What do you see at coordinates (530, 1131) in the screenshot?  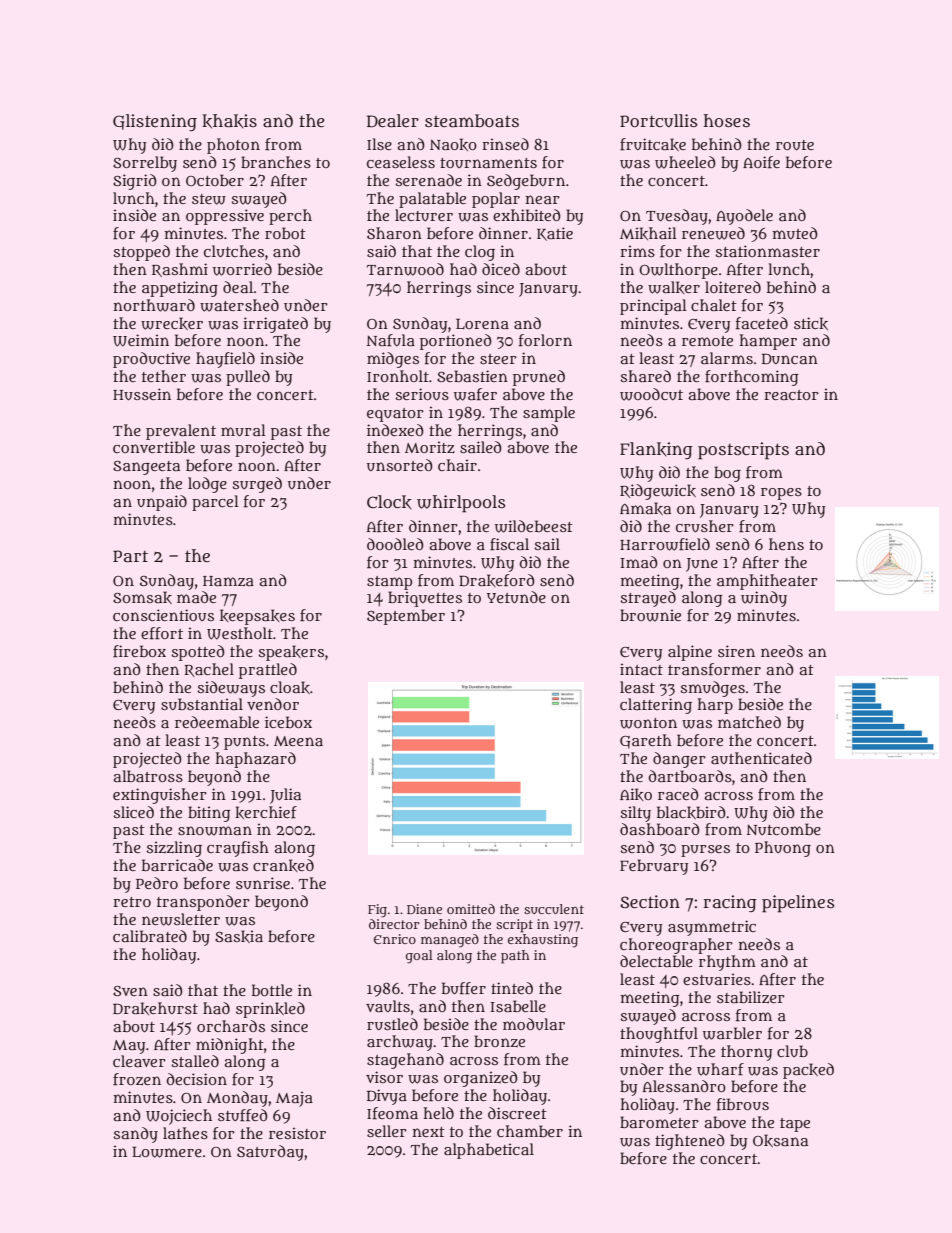 I see `chamber` at bounding box center [530, 1131].
